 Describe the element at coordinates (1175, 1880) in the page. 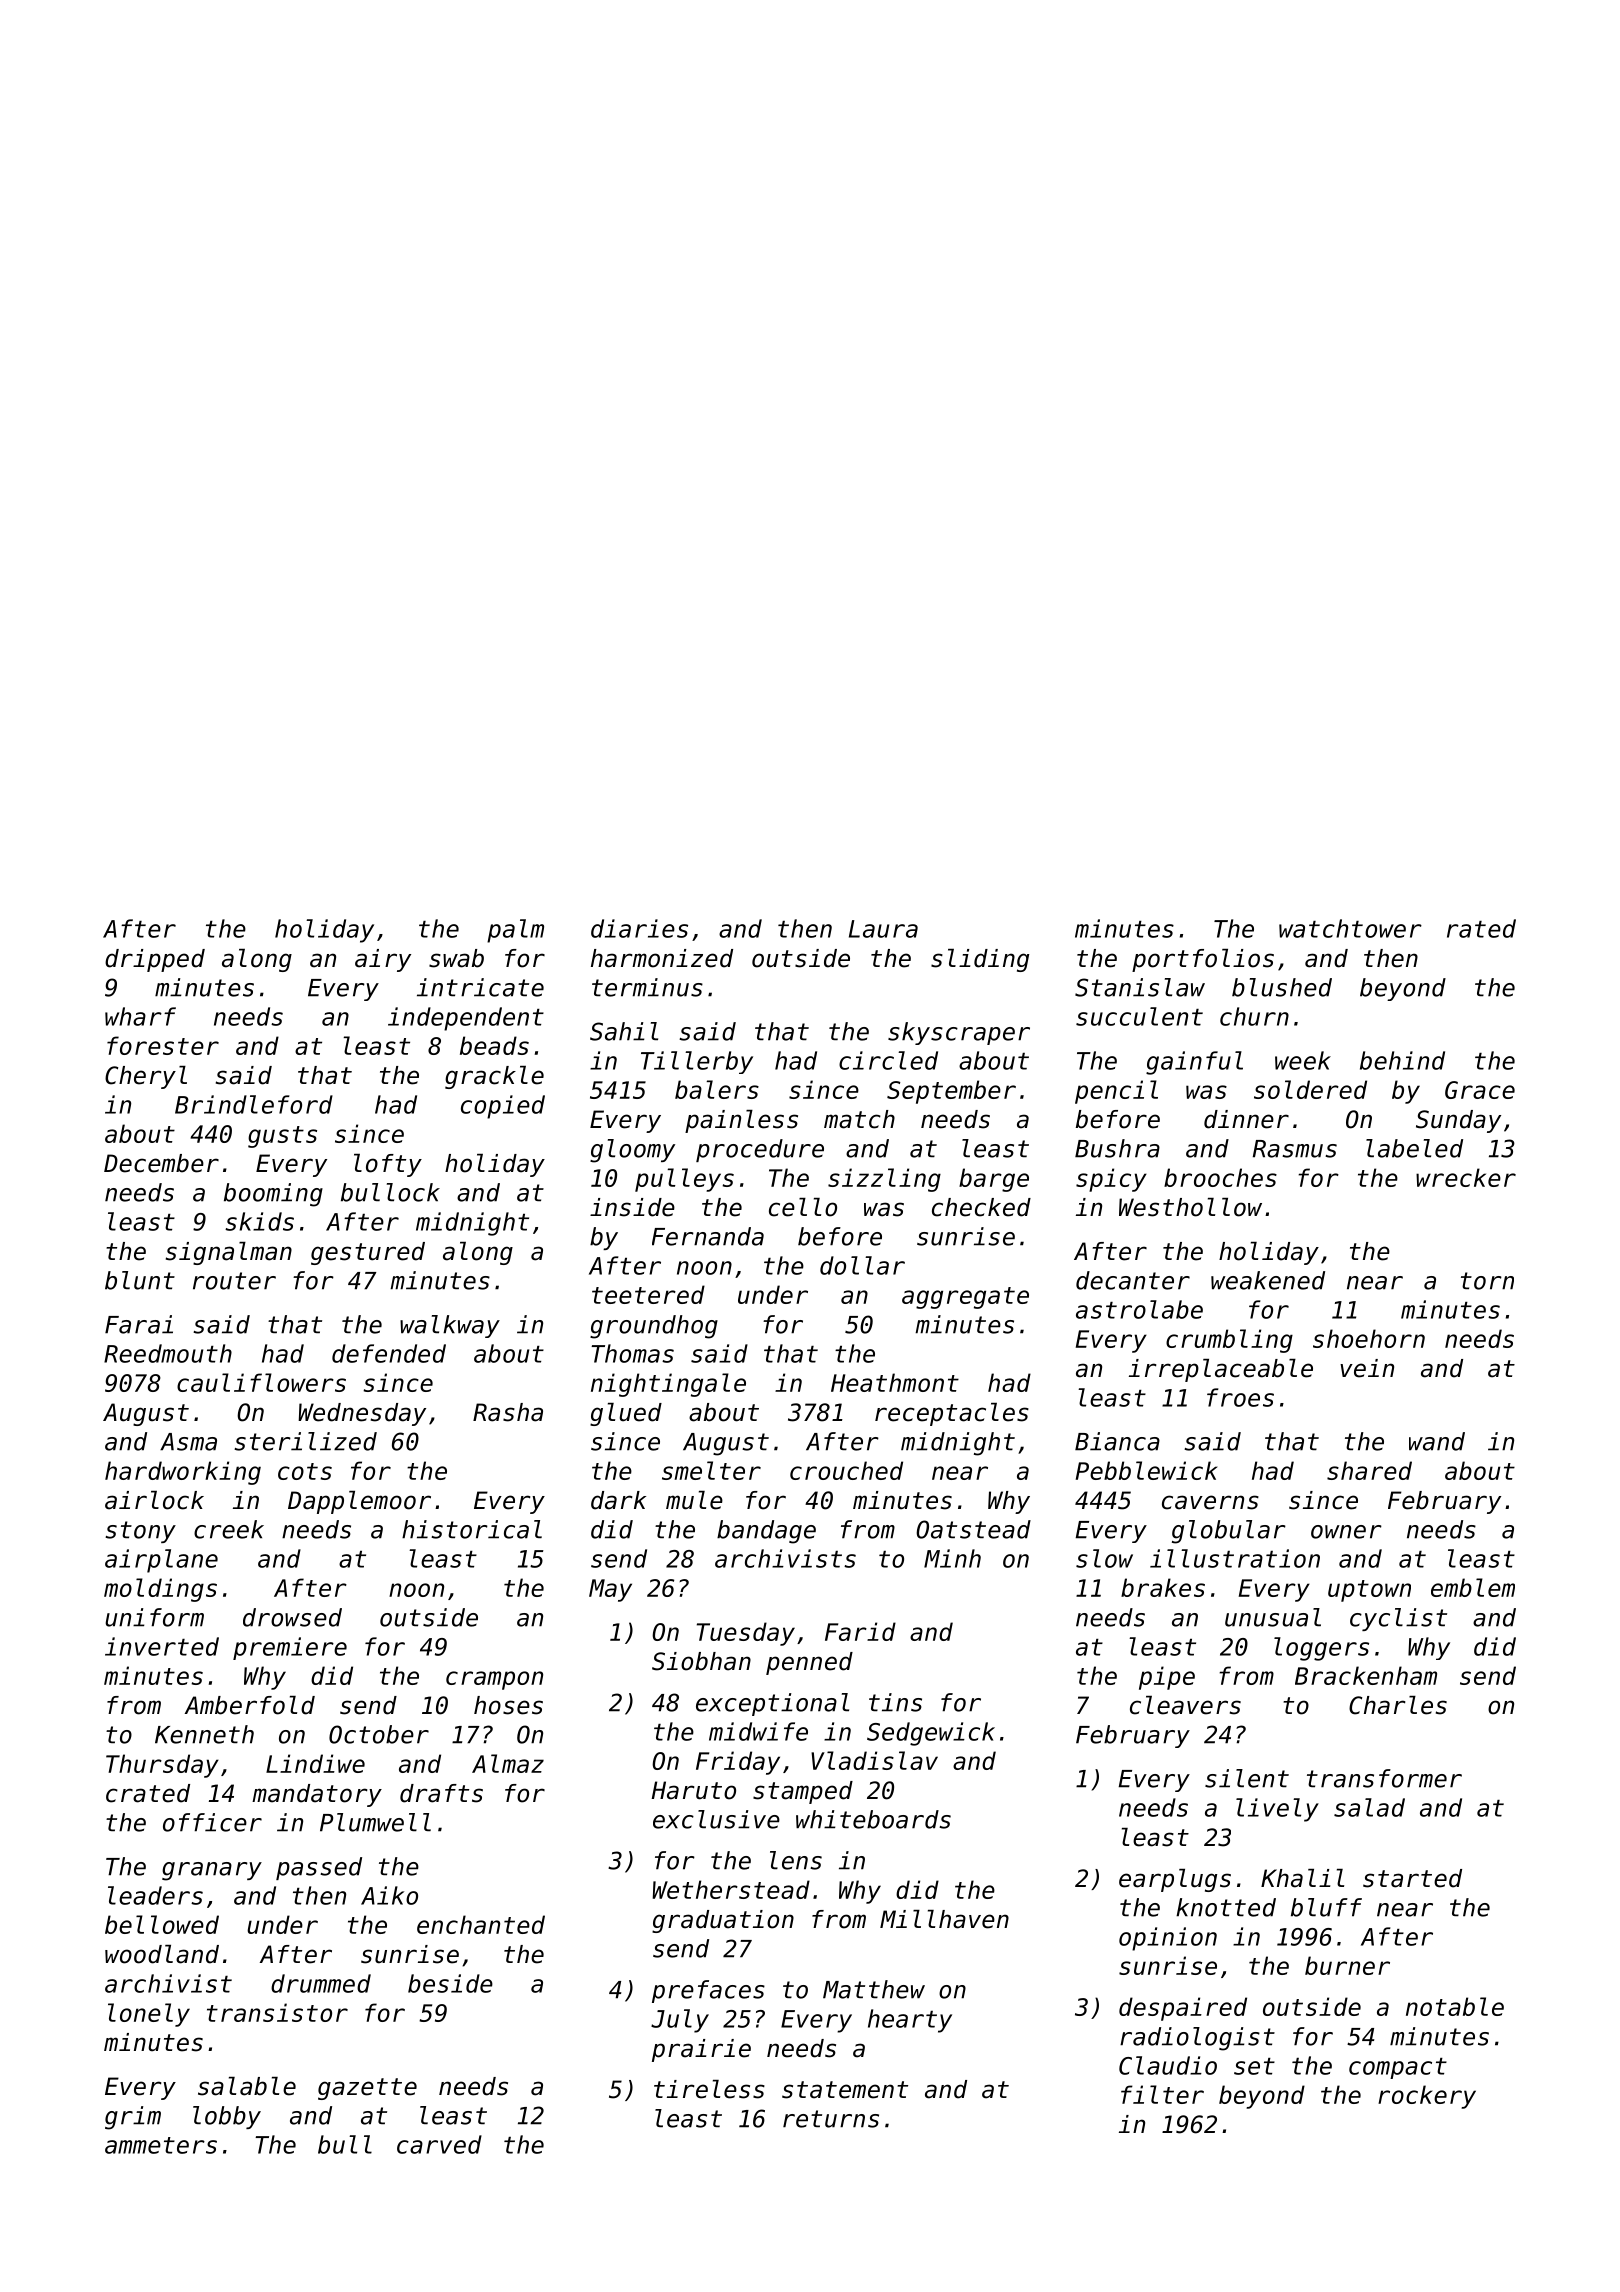

I see `earplugs` at that location.
